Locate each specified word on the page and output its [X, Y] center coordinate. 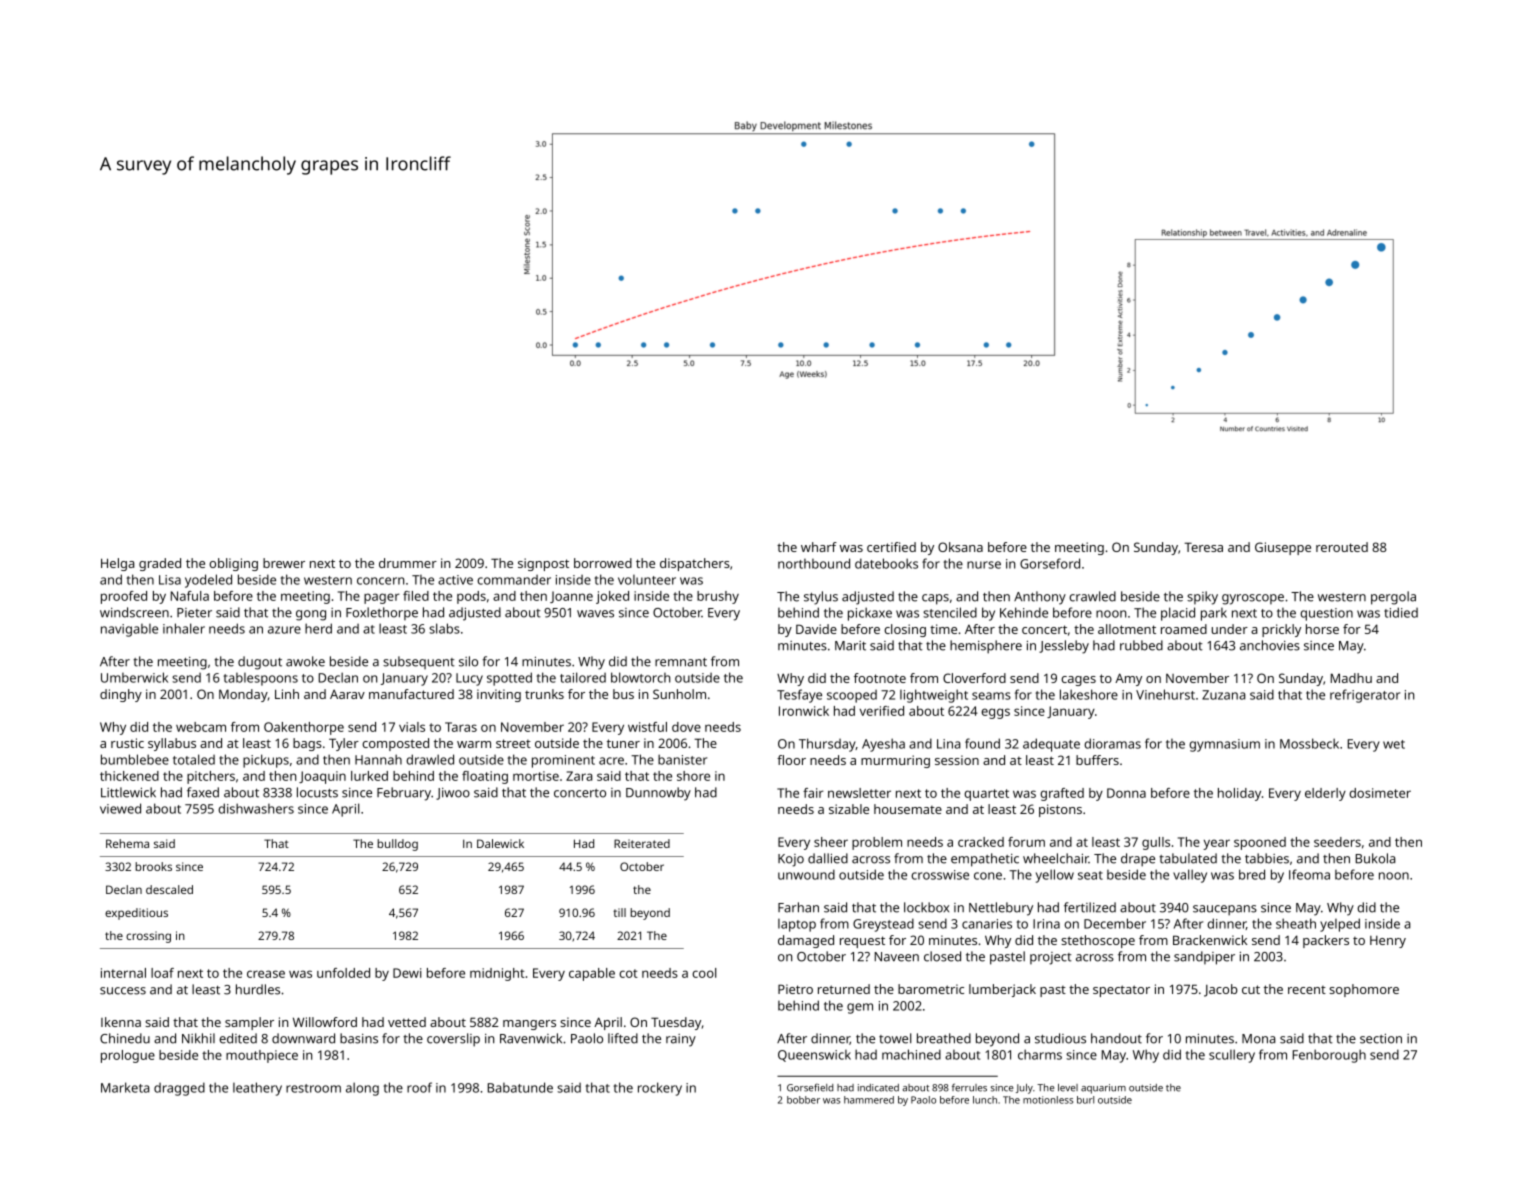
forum [1026, 842]
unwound [806, 874]
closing [905, 630]
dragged [179, 1089]
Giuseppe [1283, 548]
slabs [444, 628]
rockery [660, 1089]
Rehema [127, 843]
